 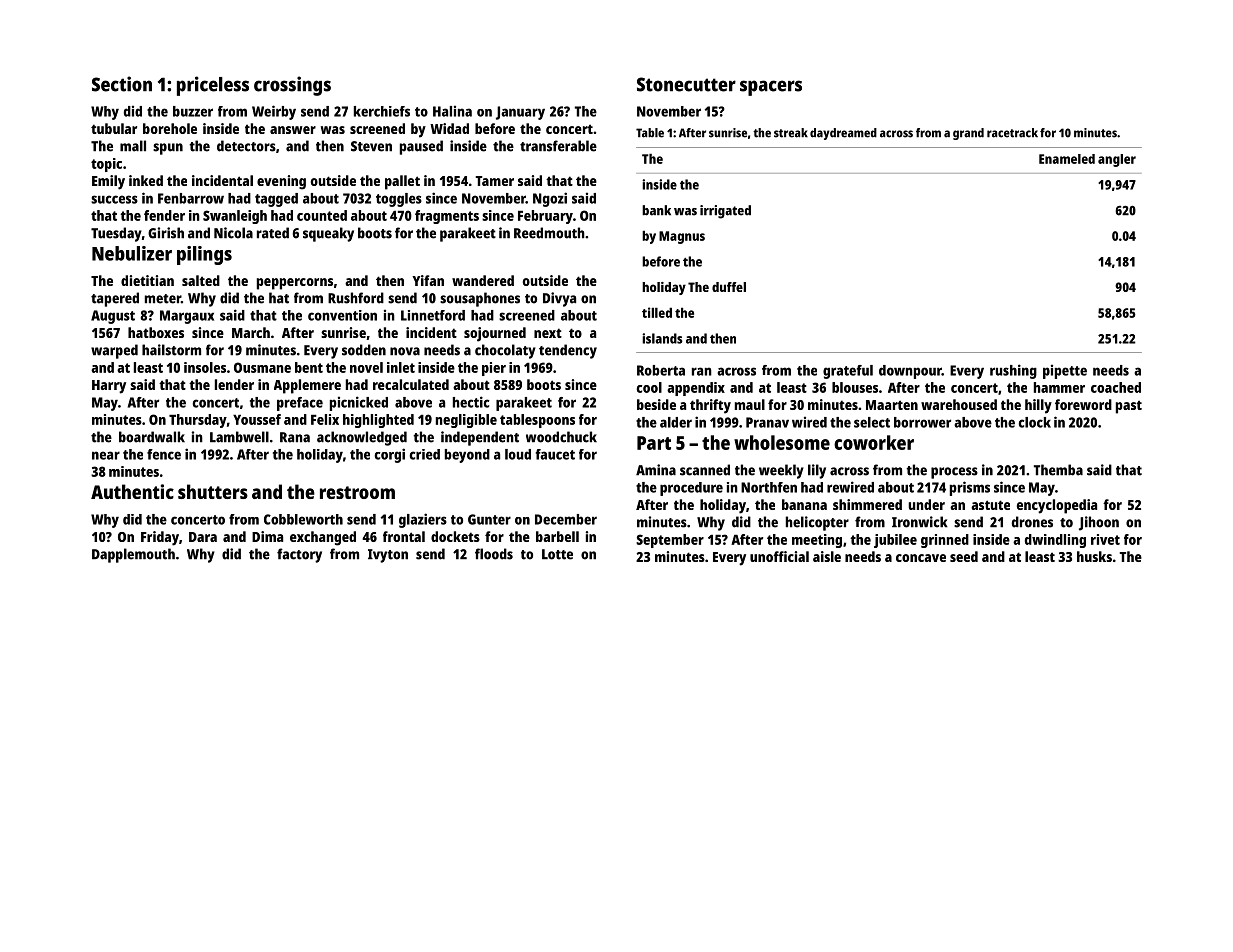 What do you see at coordinates (1065, 371) in the screenshot?
I see `pipette` at bounding box center [1065, 371].
